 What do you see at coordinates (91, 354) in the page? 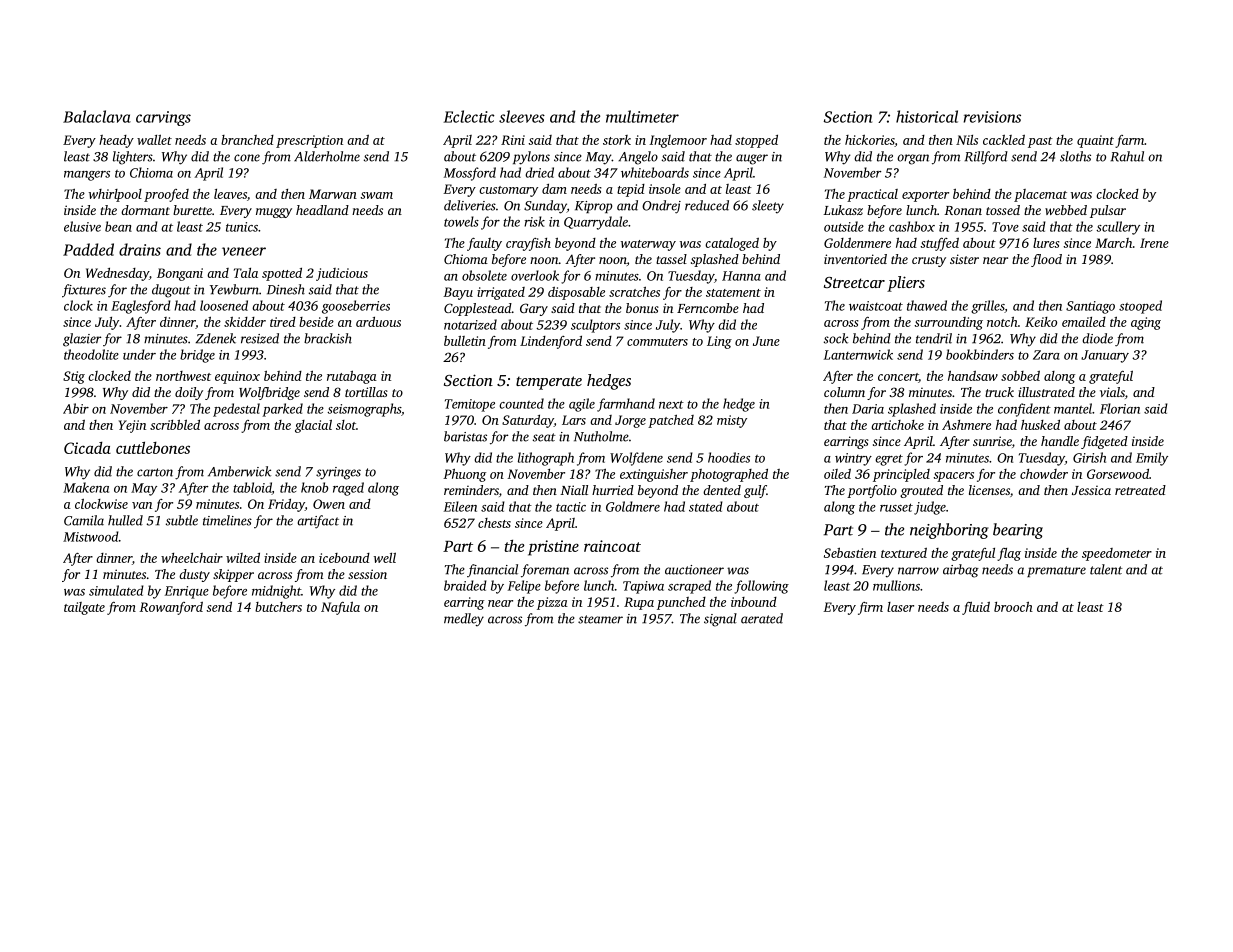
I see `theodolite` at bounding box center [91, 354].
